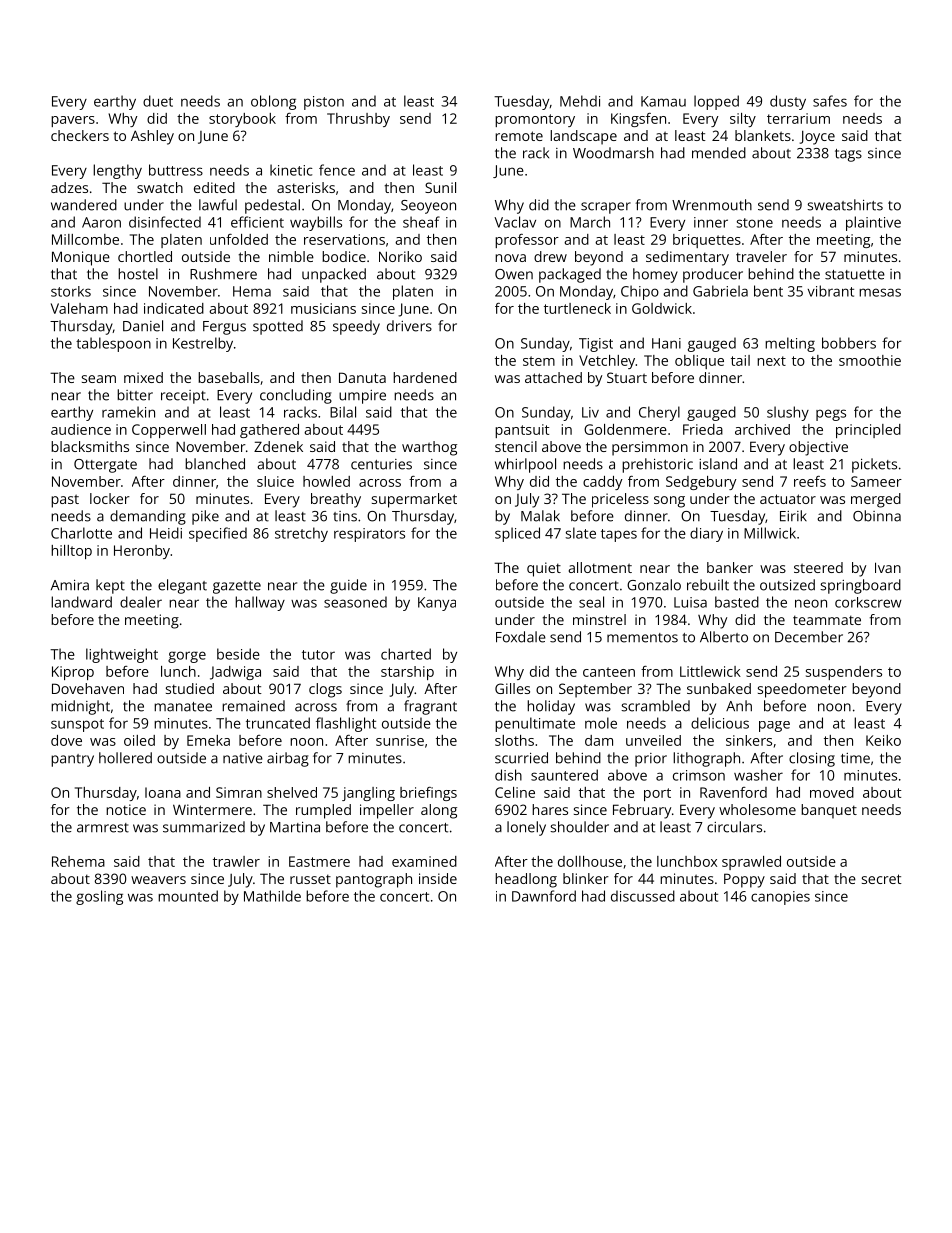 The image size is (952, 1233). What do you see at coordinates (848, 155) in the image?
I see `tags` at bounding box center [848, 155].
